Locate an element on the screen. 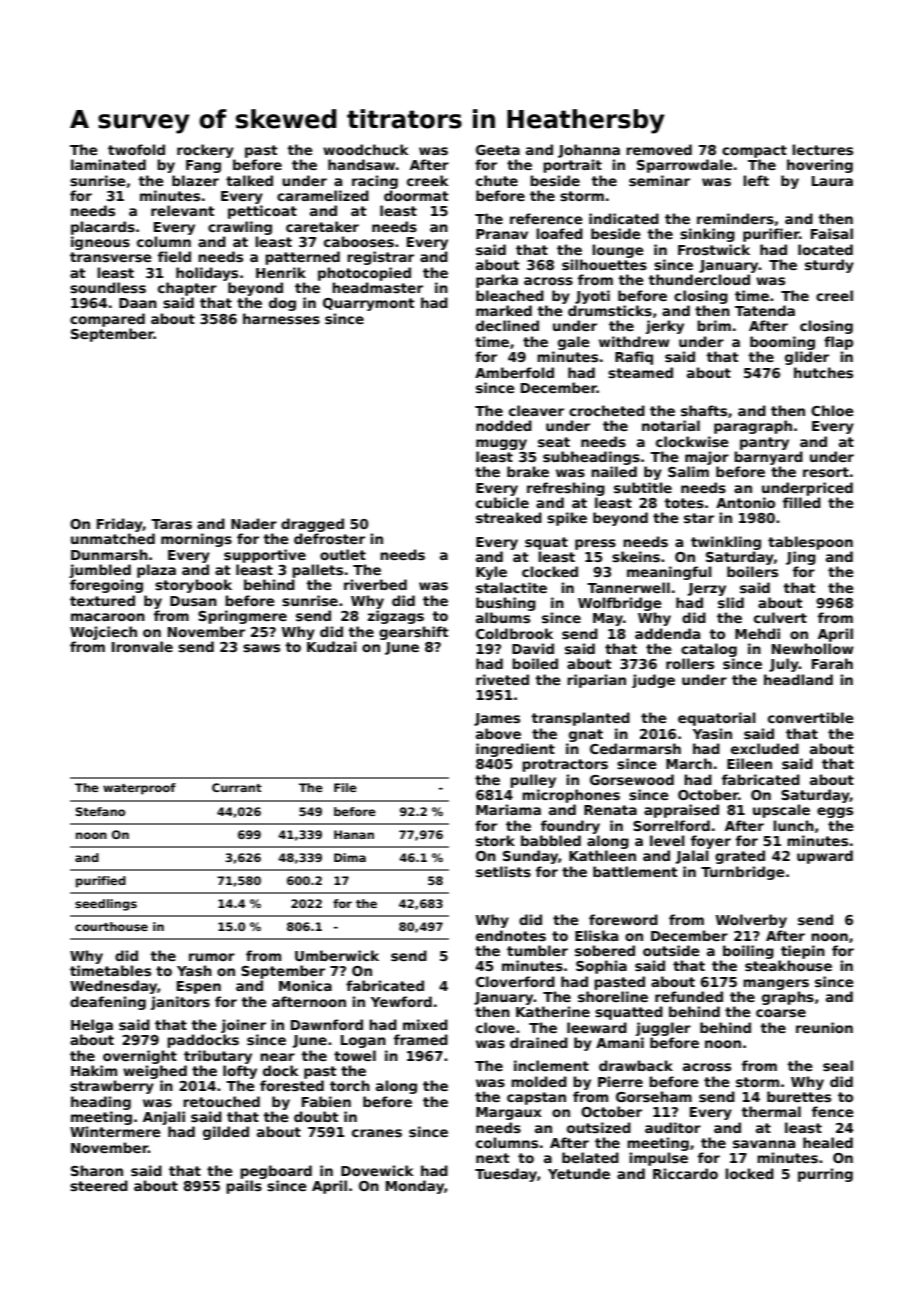  Eliska is located at coordinates (596, 935).
